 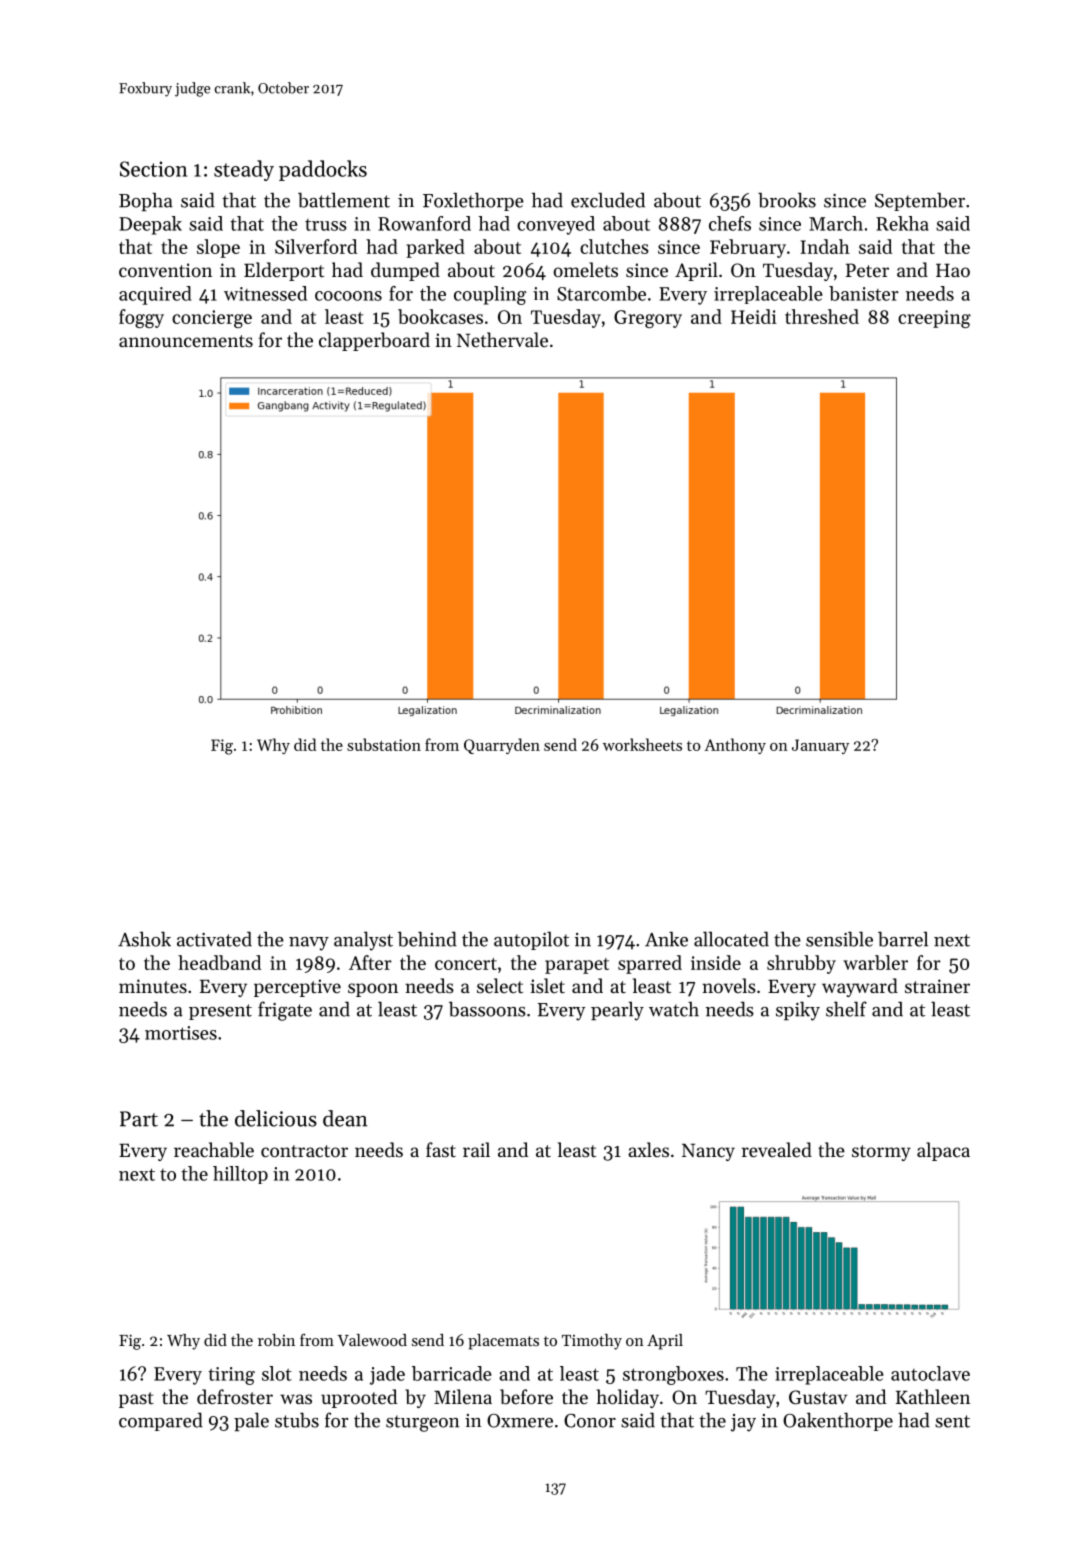 What do you see at coordinates (144, 939) in the image?
I see `Ashok` at bounding box center [144, 939].
